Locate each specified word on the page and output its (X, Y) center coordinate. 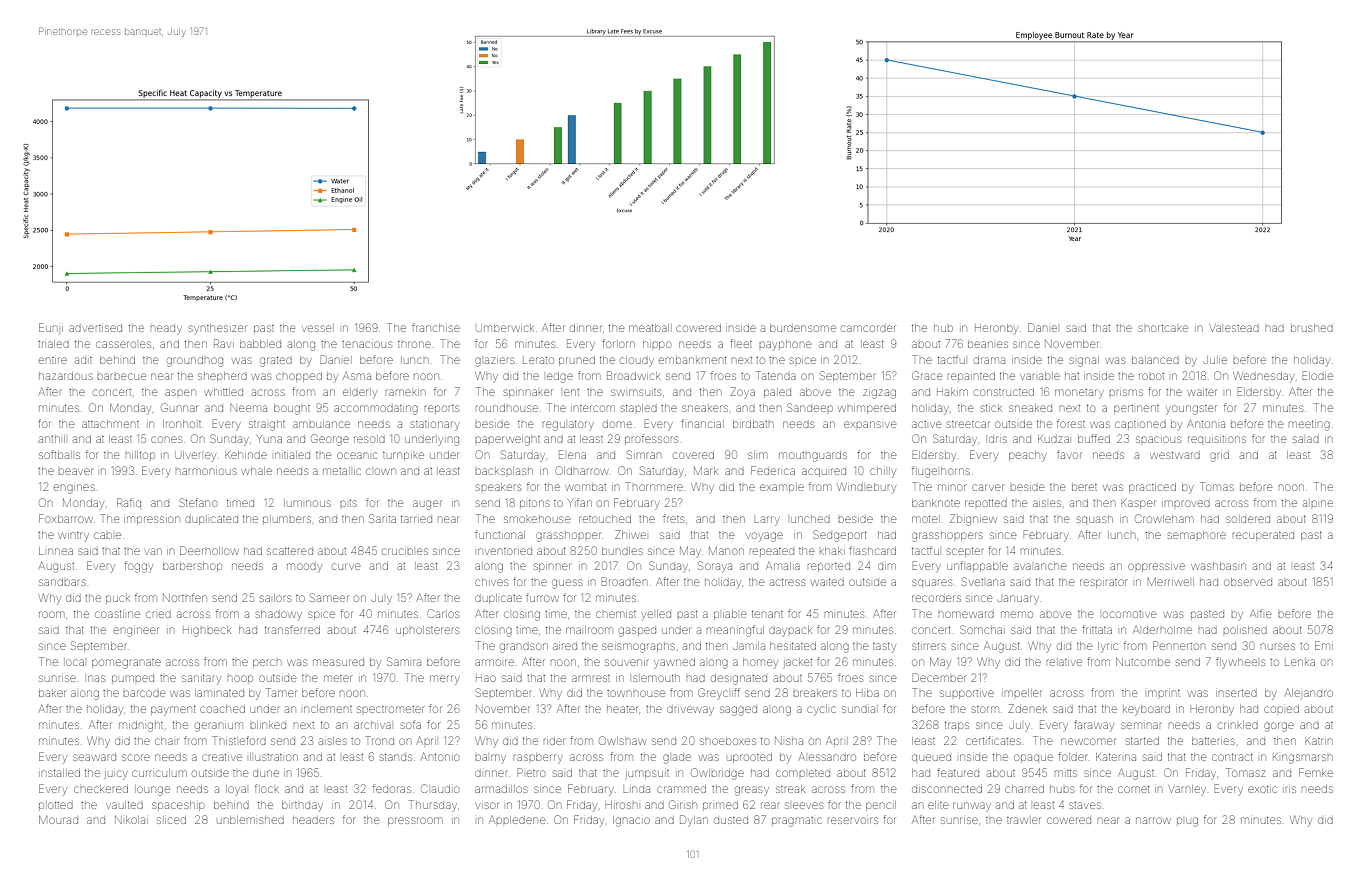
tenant (767, 614)
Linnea (56, 551)
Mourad (58, 819)
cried (158, 614)
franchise (436, 327)
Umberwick (505, 328)
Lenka (1300, 662)
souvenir (627, 662)
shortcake (1163, 328)
